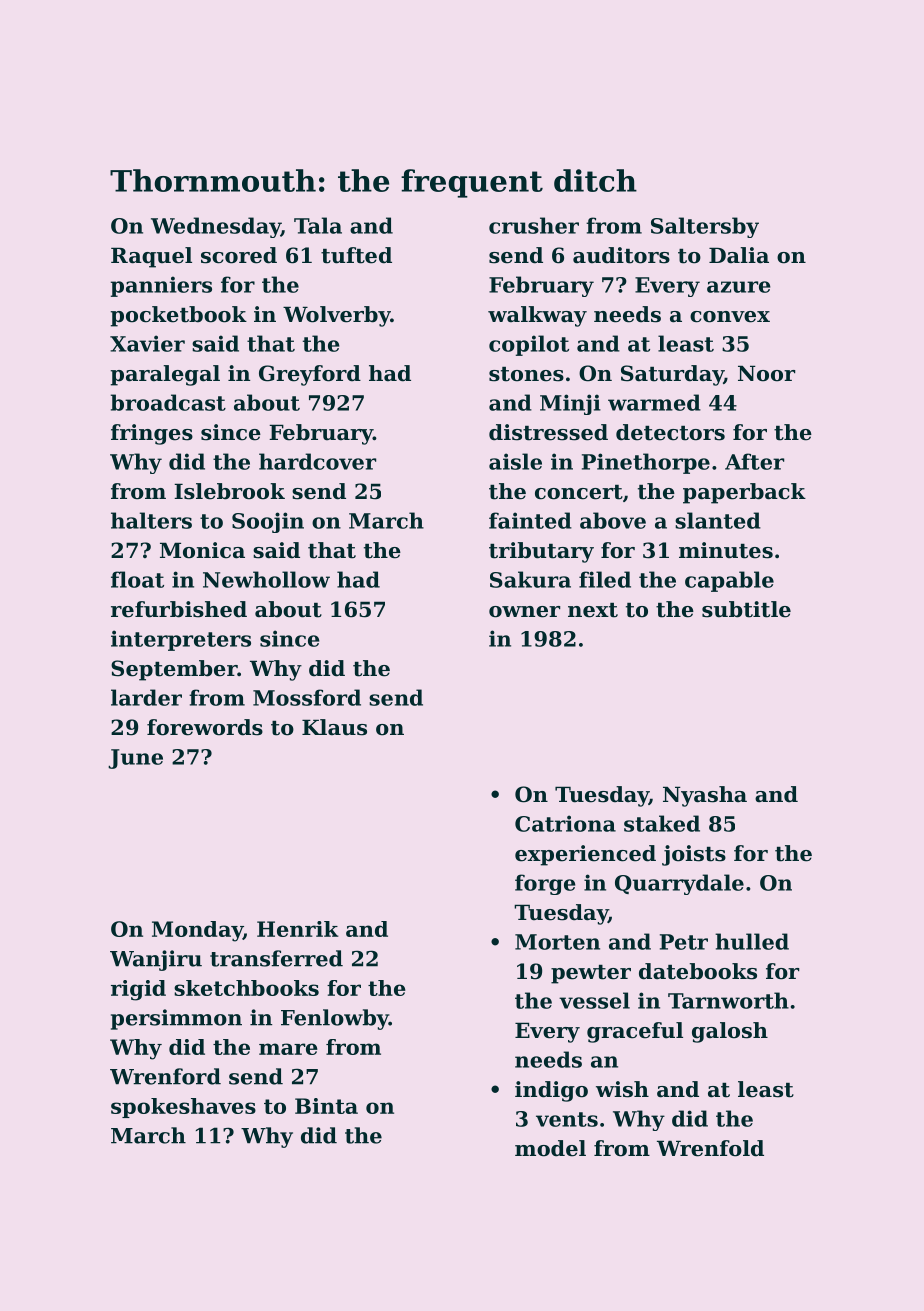  What do you see at coordinates (337, 316) in the image?
I see `Wolverby` at bounding box center [337, 316].
